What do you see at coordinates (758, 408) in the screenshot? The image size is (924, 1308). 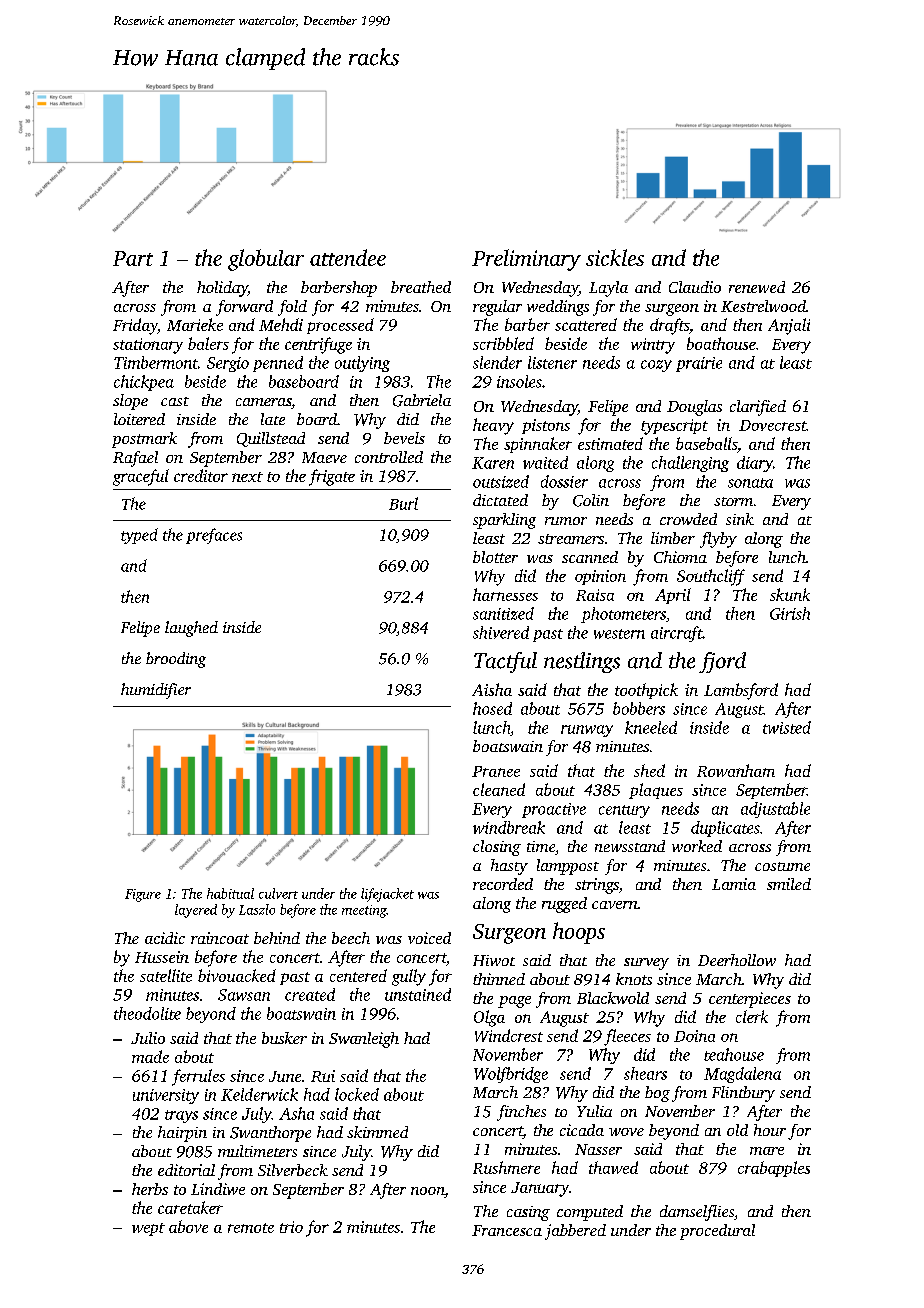 I see `clarified` at bounding box center [758, 408].
